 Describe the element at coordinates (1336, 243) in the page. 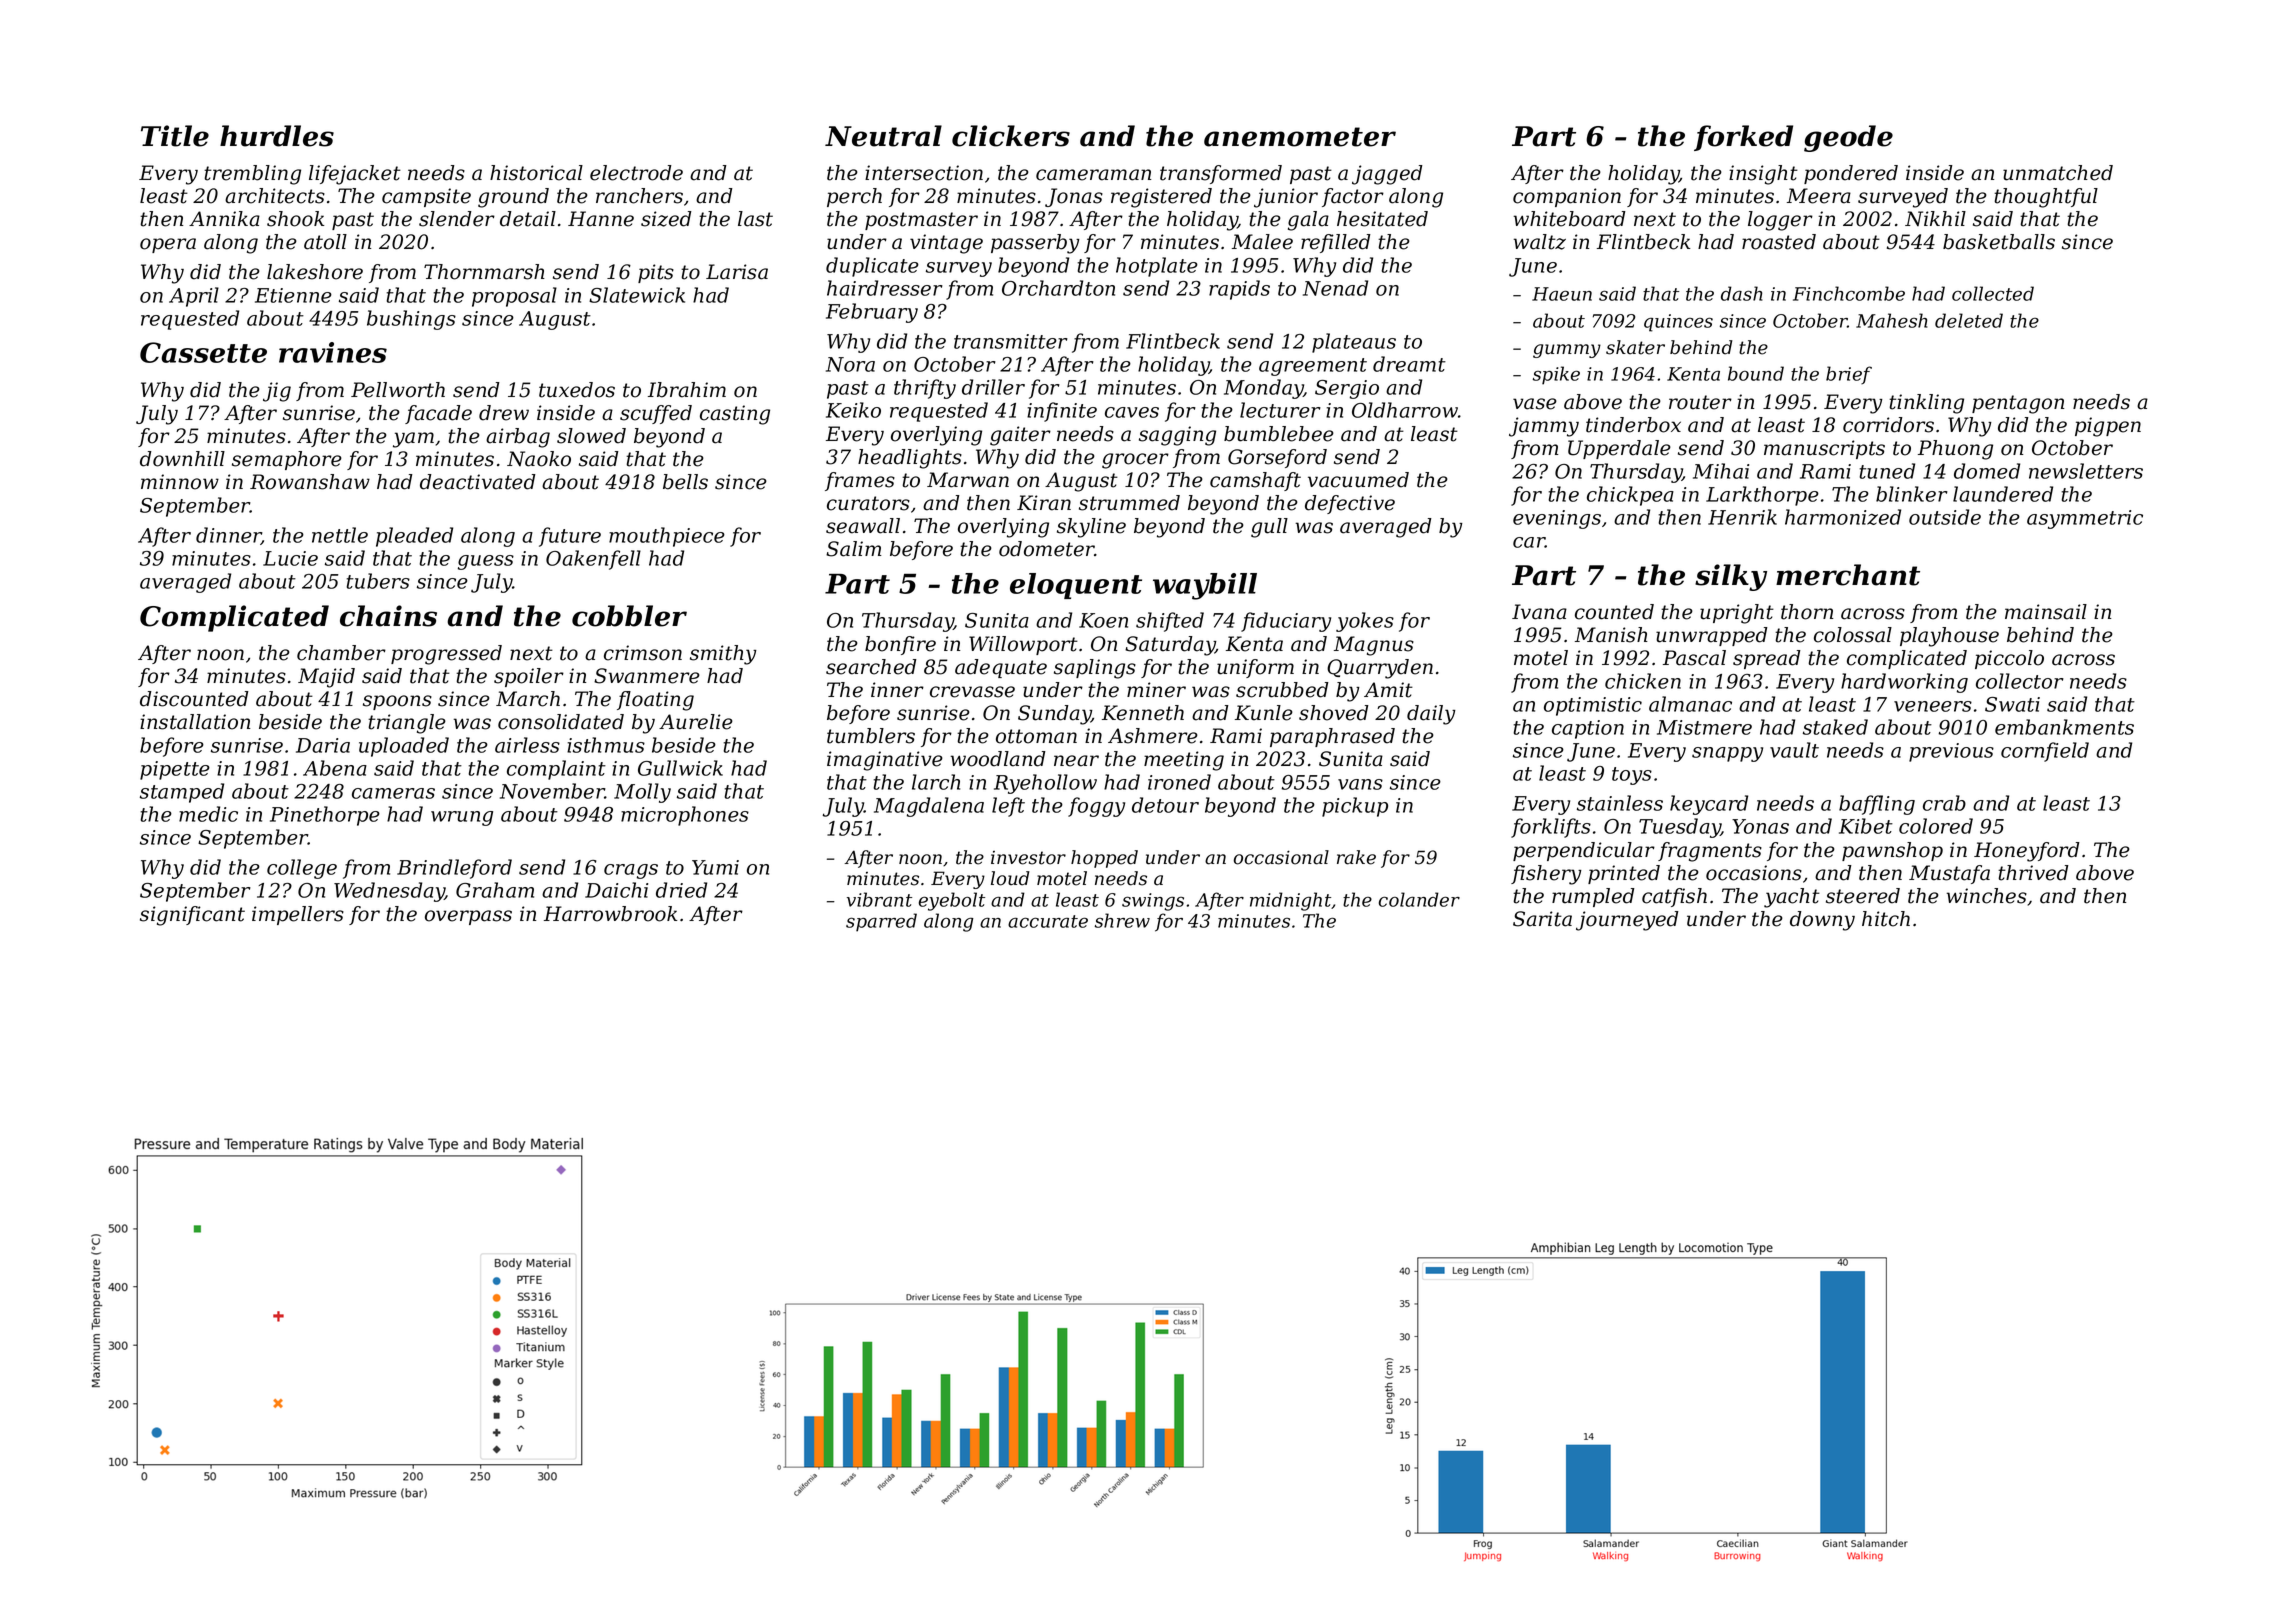

I see `refilled` at that location.
